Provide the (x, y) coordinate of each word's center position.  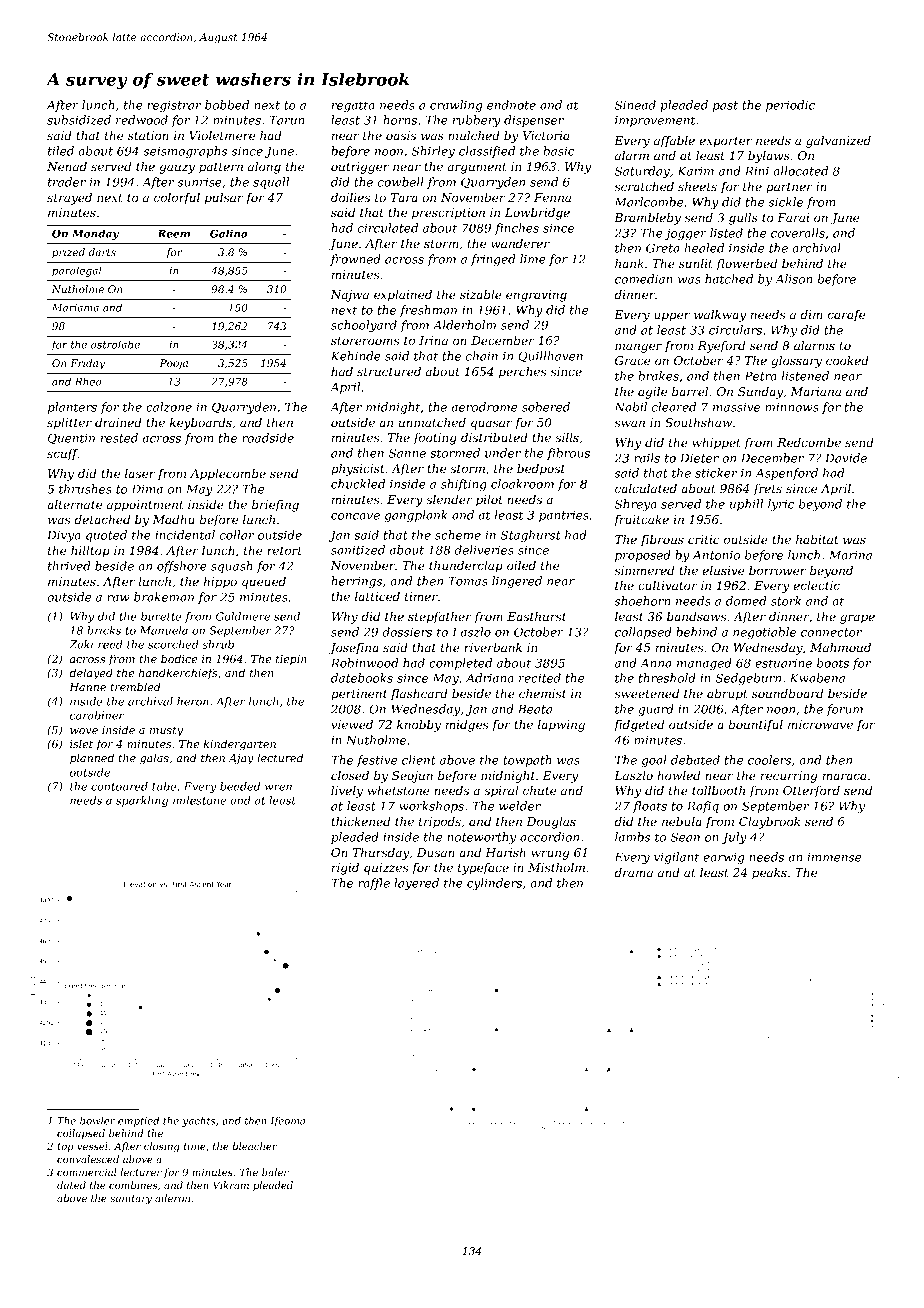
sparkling (142, 801)
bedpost (541, 470)
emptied (138, 1122)
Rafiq (703, 807)
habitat (817, 539)
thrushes (85, 489)
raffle (374, 884)
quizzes (386, 869)
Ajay (241, 759)
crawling (456, 106)
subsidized (79, 120)
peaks (769, 874)
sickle (785, 202)
